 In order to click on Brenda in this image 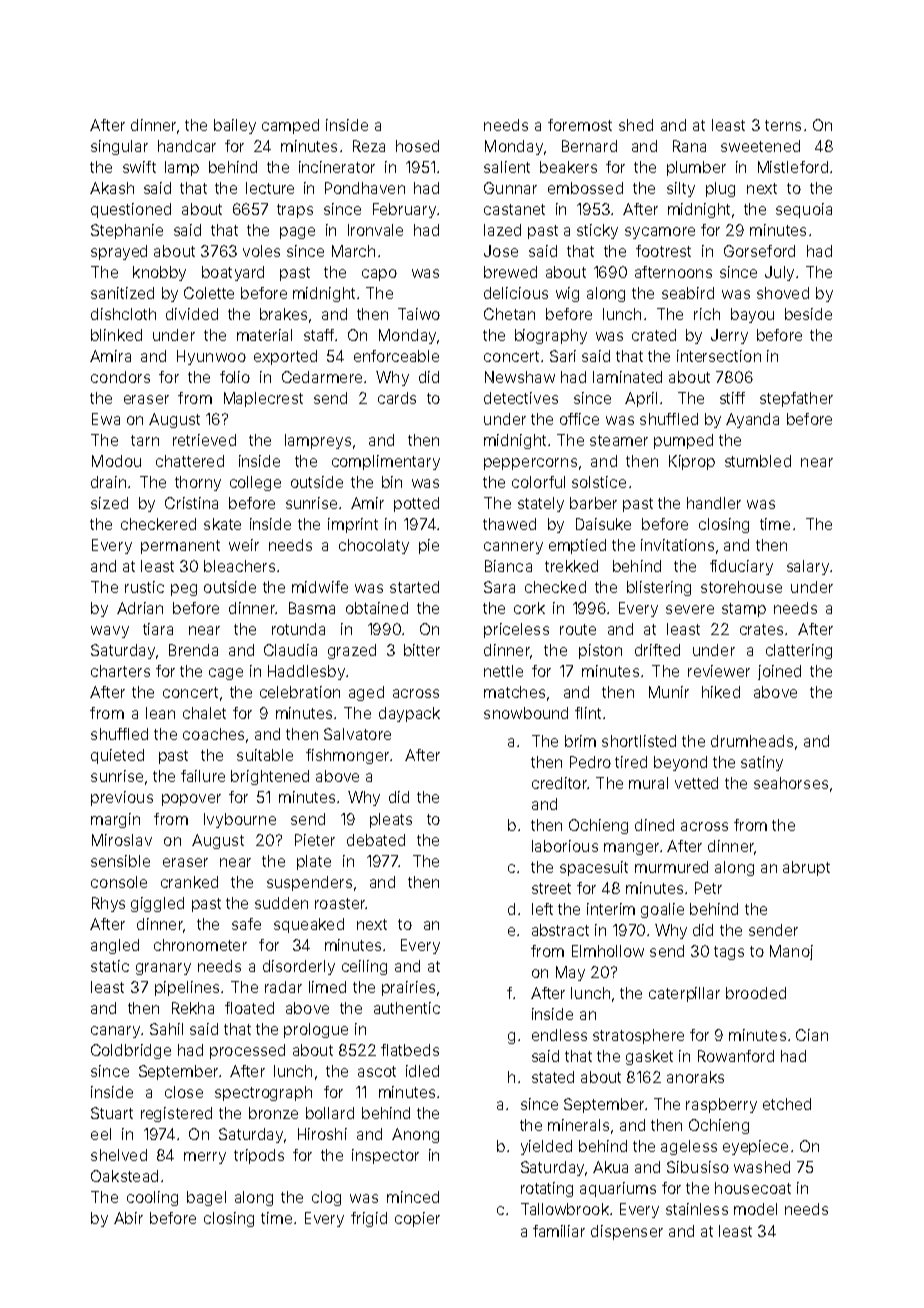, I will do `click(193, 650)`.
